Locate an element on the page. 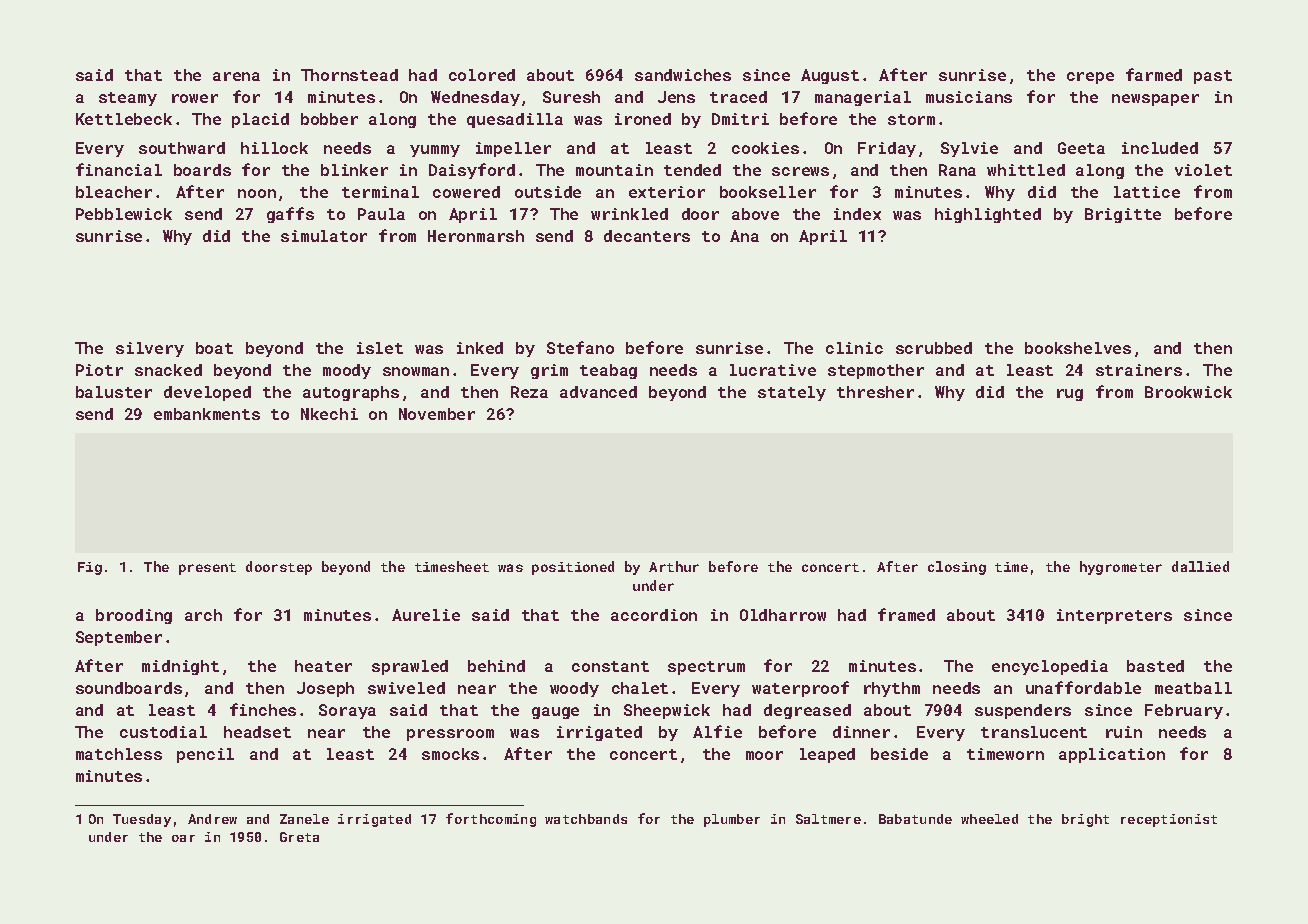  Sheepwick is located at coordinates (667, 711).
